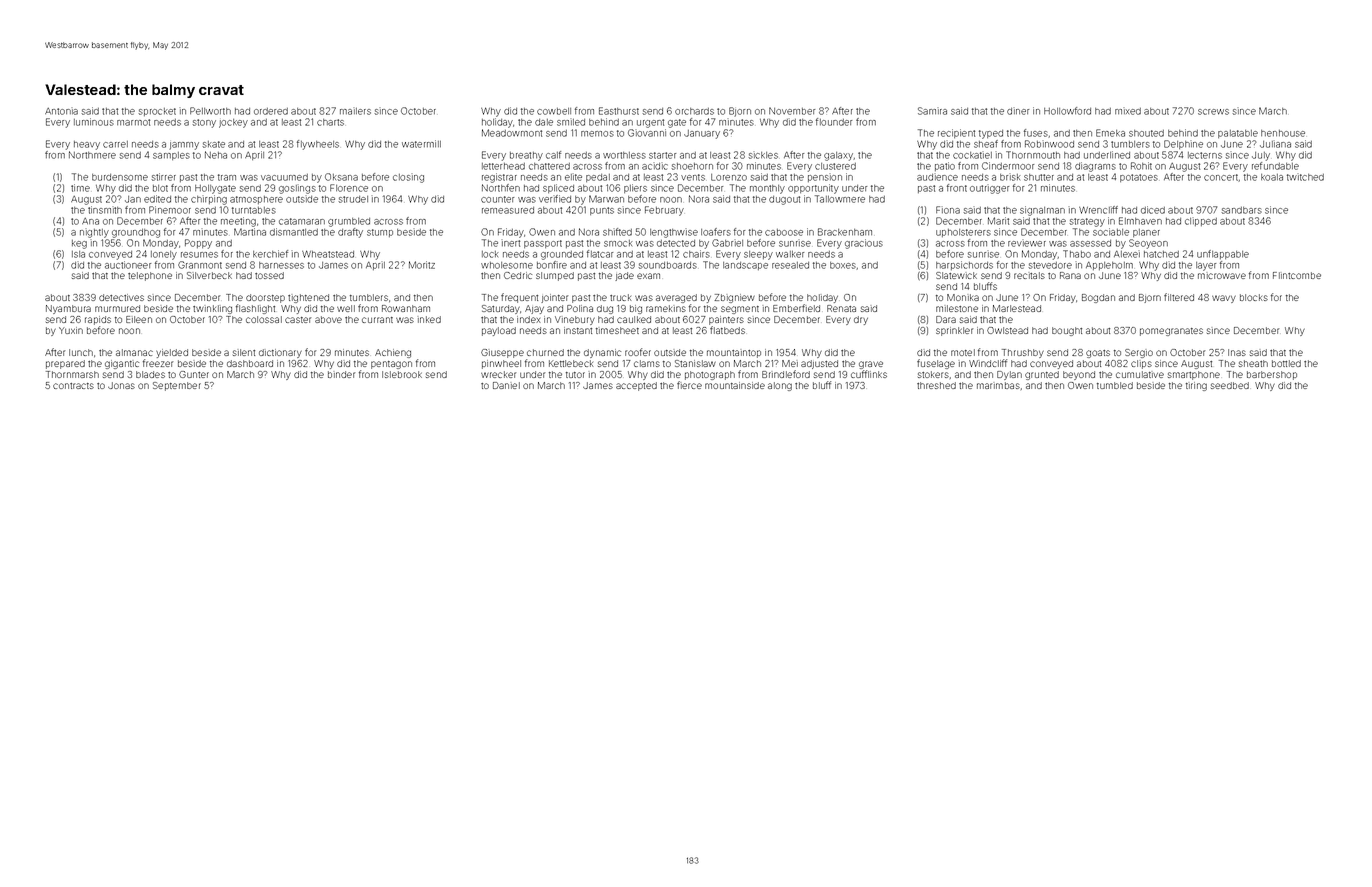  I want to click on contracts, so click(73, 386).
